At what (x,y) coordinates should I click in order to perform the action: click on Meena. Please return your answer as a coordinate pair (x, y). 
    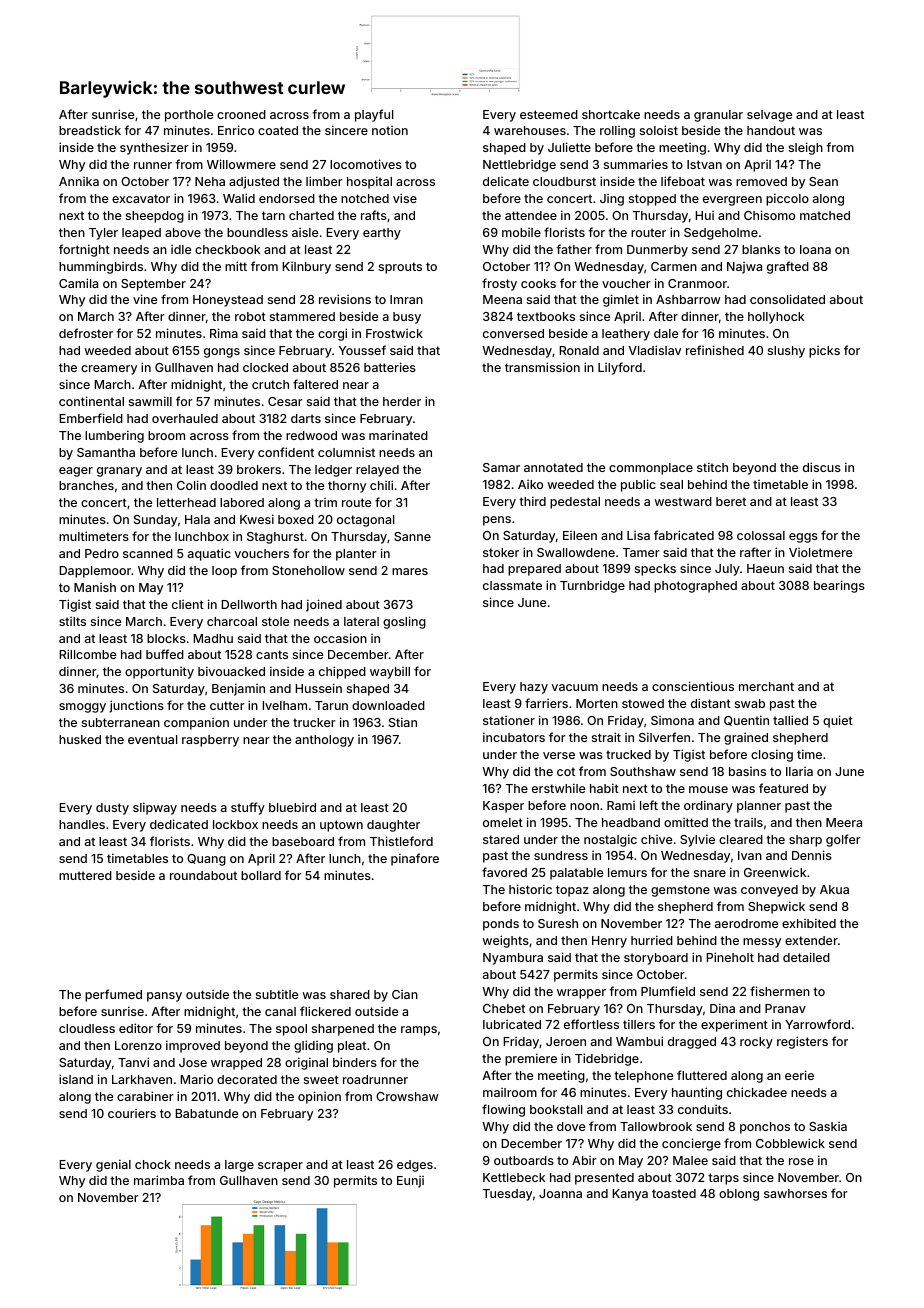
    Looking at the image, I should click on (502, 299).
